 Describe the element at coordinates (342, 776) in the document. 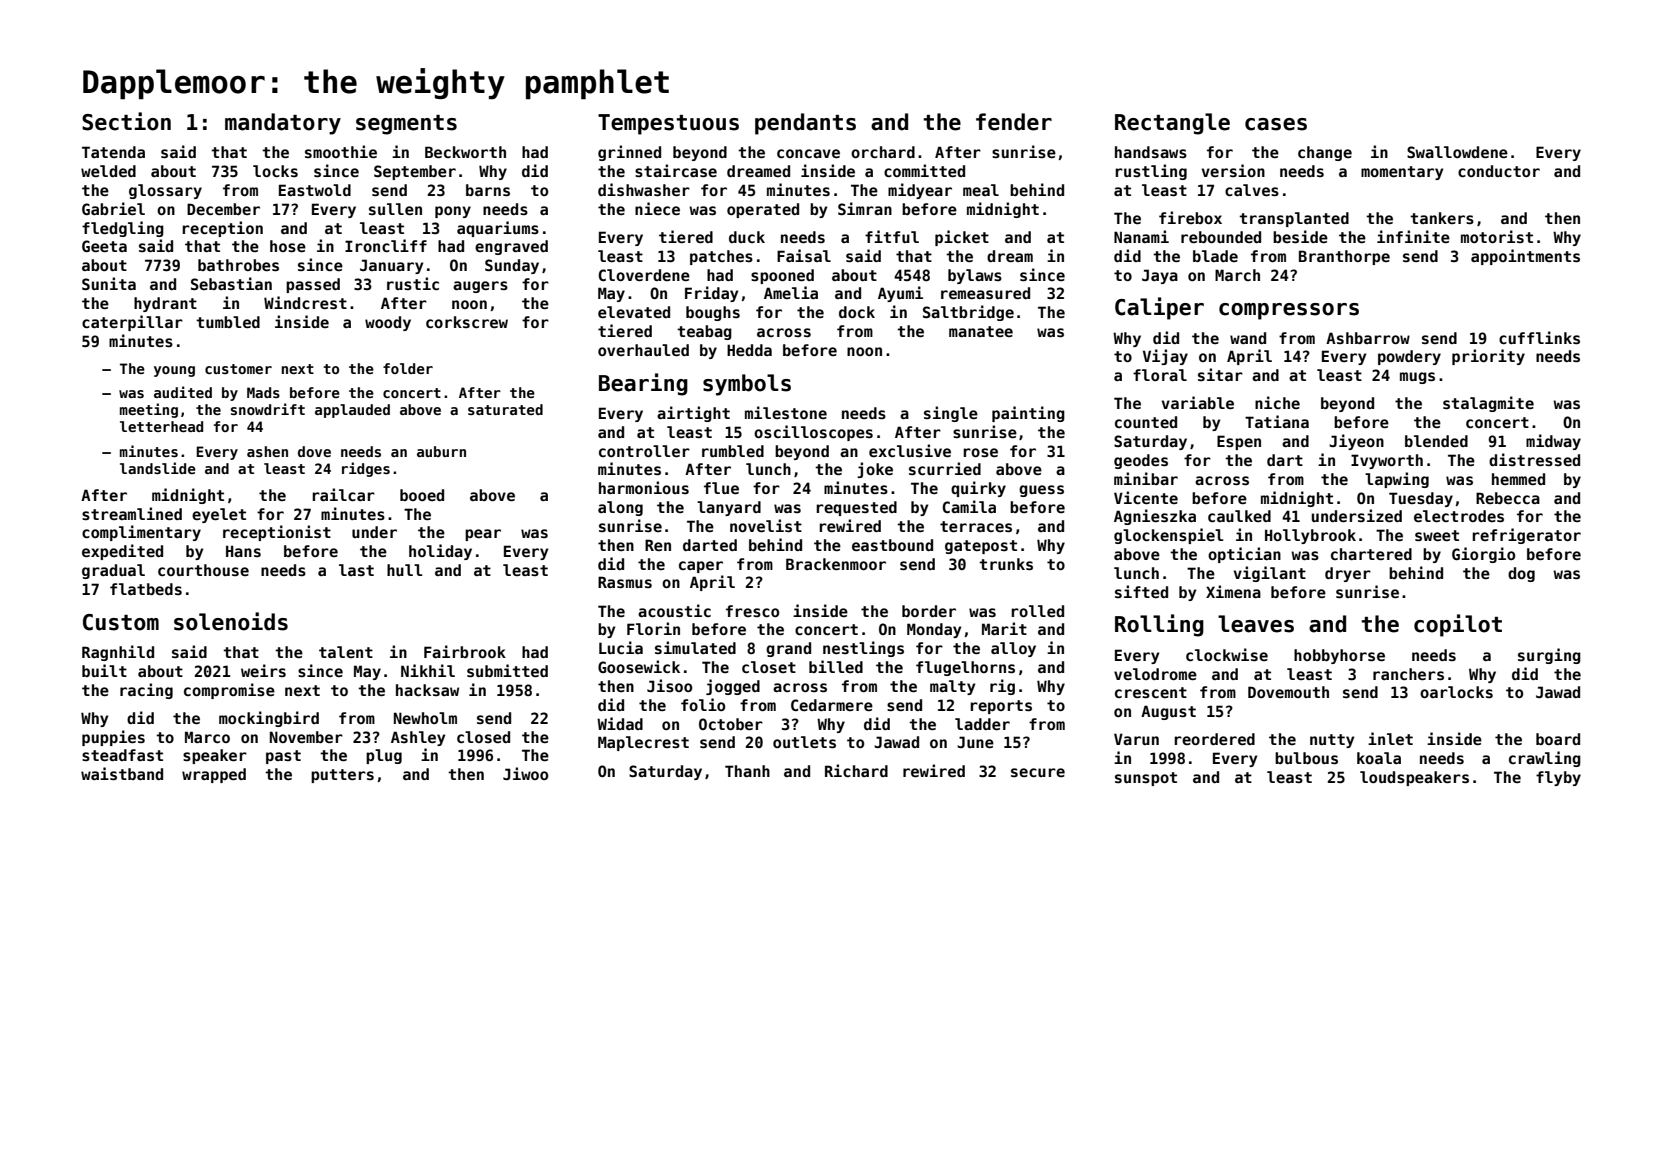

I see `putters` at that location.
